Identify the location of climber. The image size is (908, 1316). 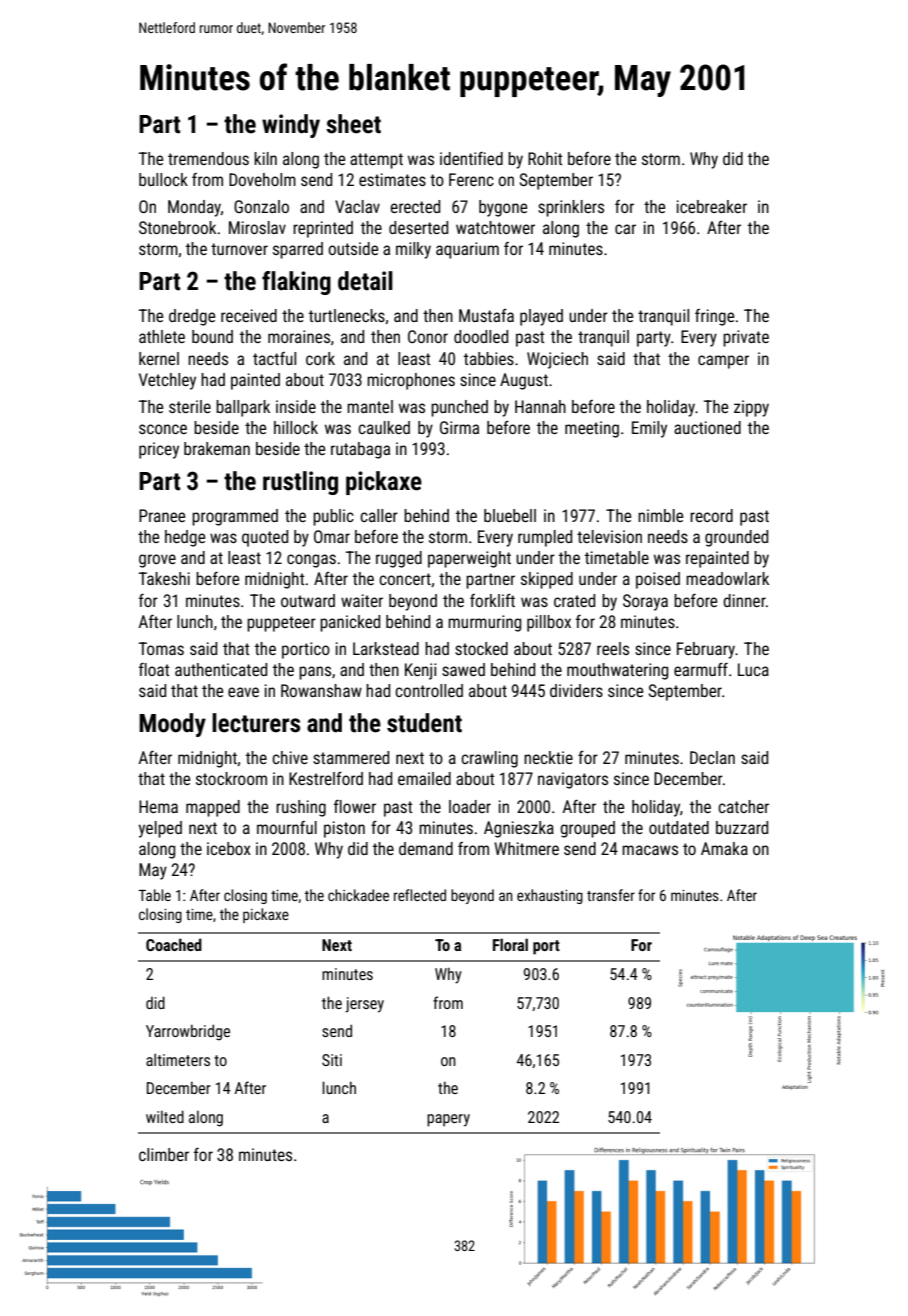
(164, 1154).
